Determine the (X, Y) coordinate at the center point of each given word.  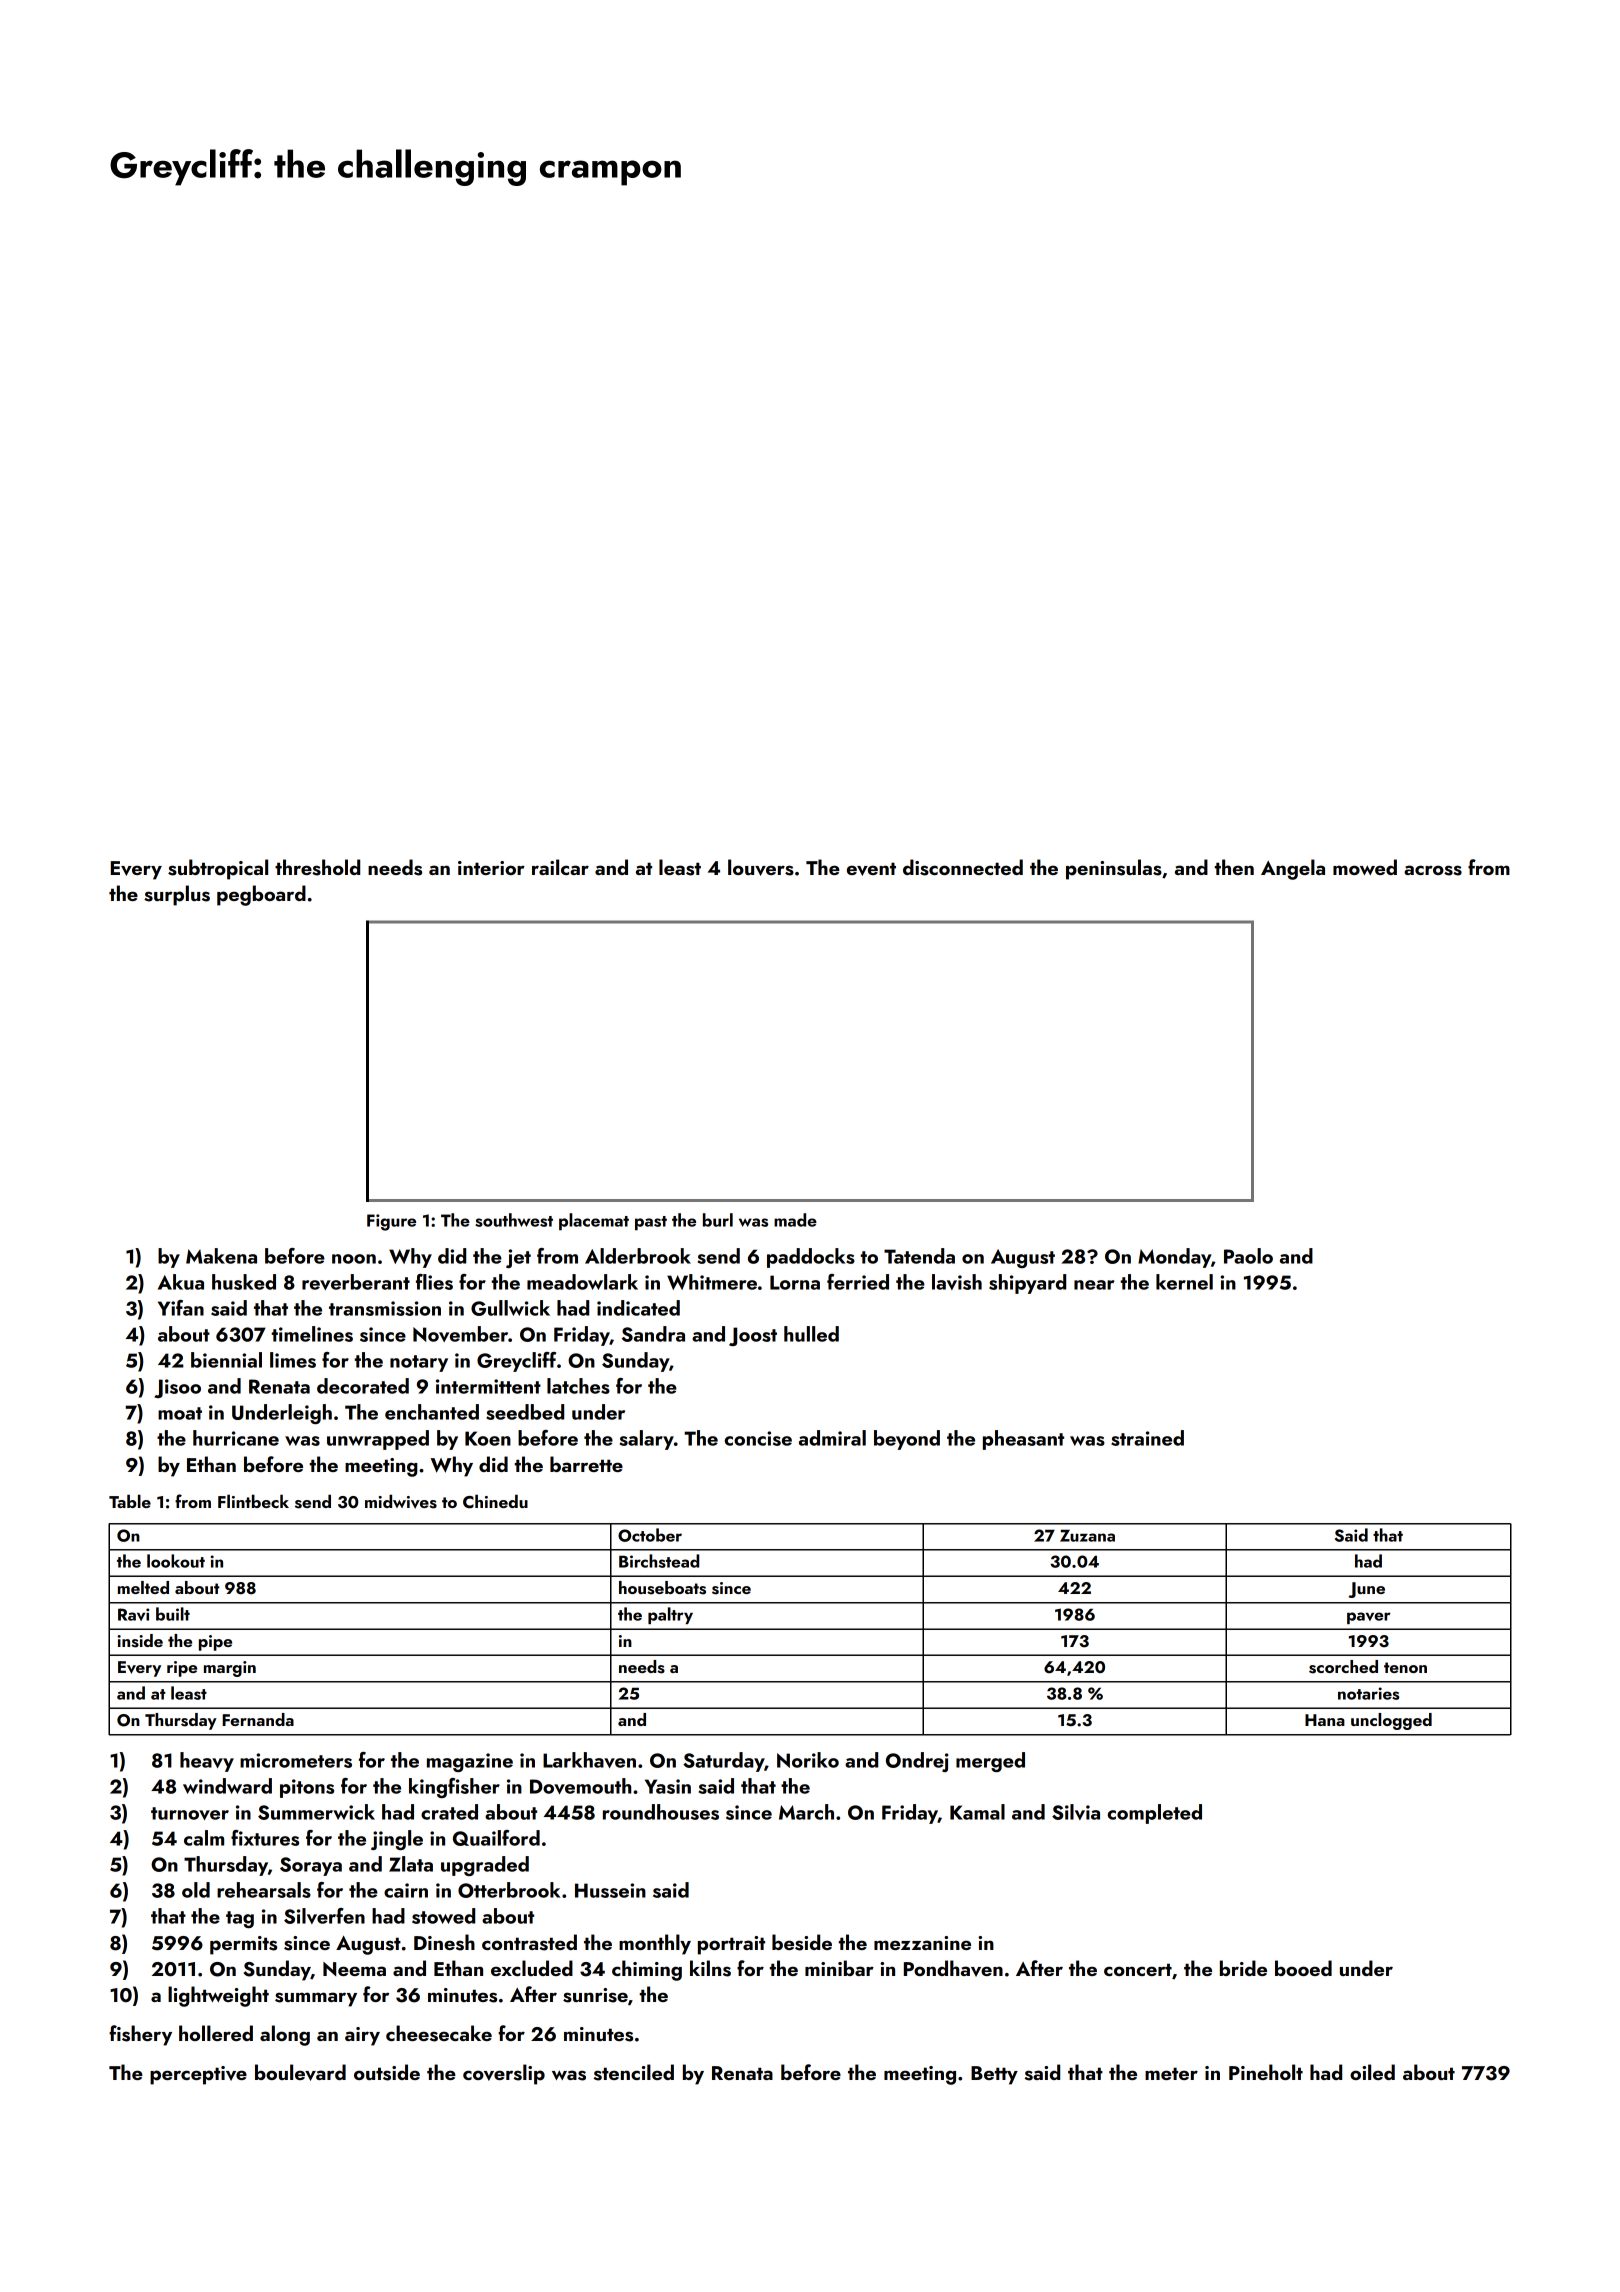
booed (1303, 1968)
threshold (317, 867)
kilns (710, 1968)
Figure (391, 1222)
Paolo (1248, 1256)
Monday (1174, 1258)
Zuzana (1087, 1535)
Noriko (808, 1760)
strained (1147, 1438)
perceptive (198, 2075)
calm (204, 1838)
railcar (560, 867)
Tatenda (919, 1256)
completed (1155, 1814)
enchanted (432, 1412)
